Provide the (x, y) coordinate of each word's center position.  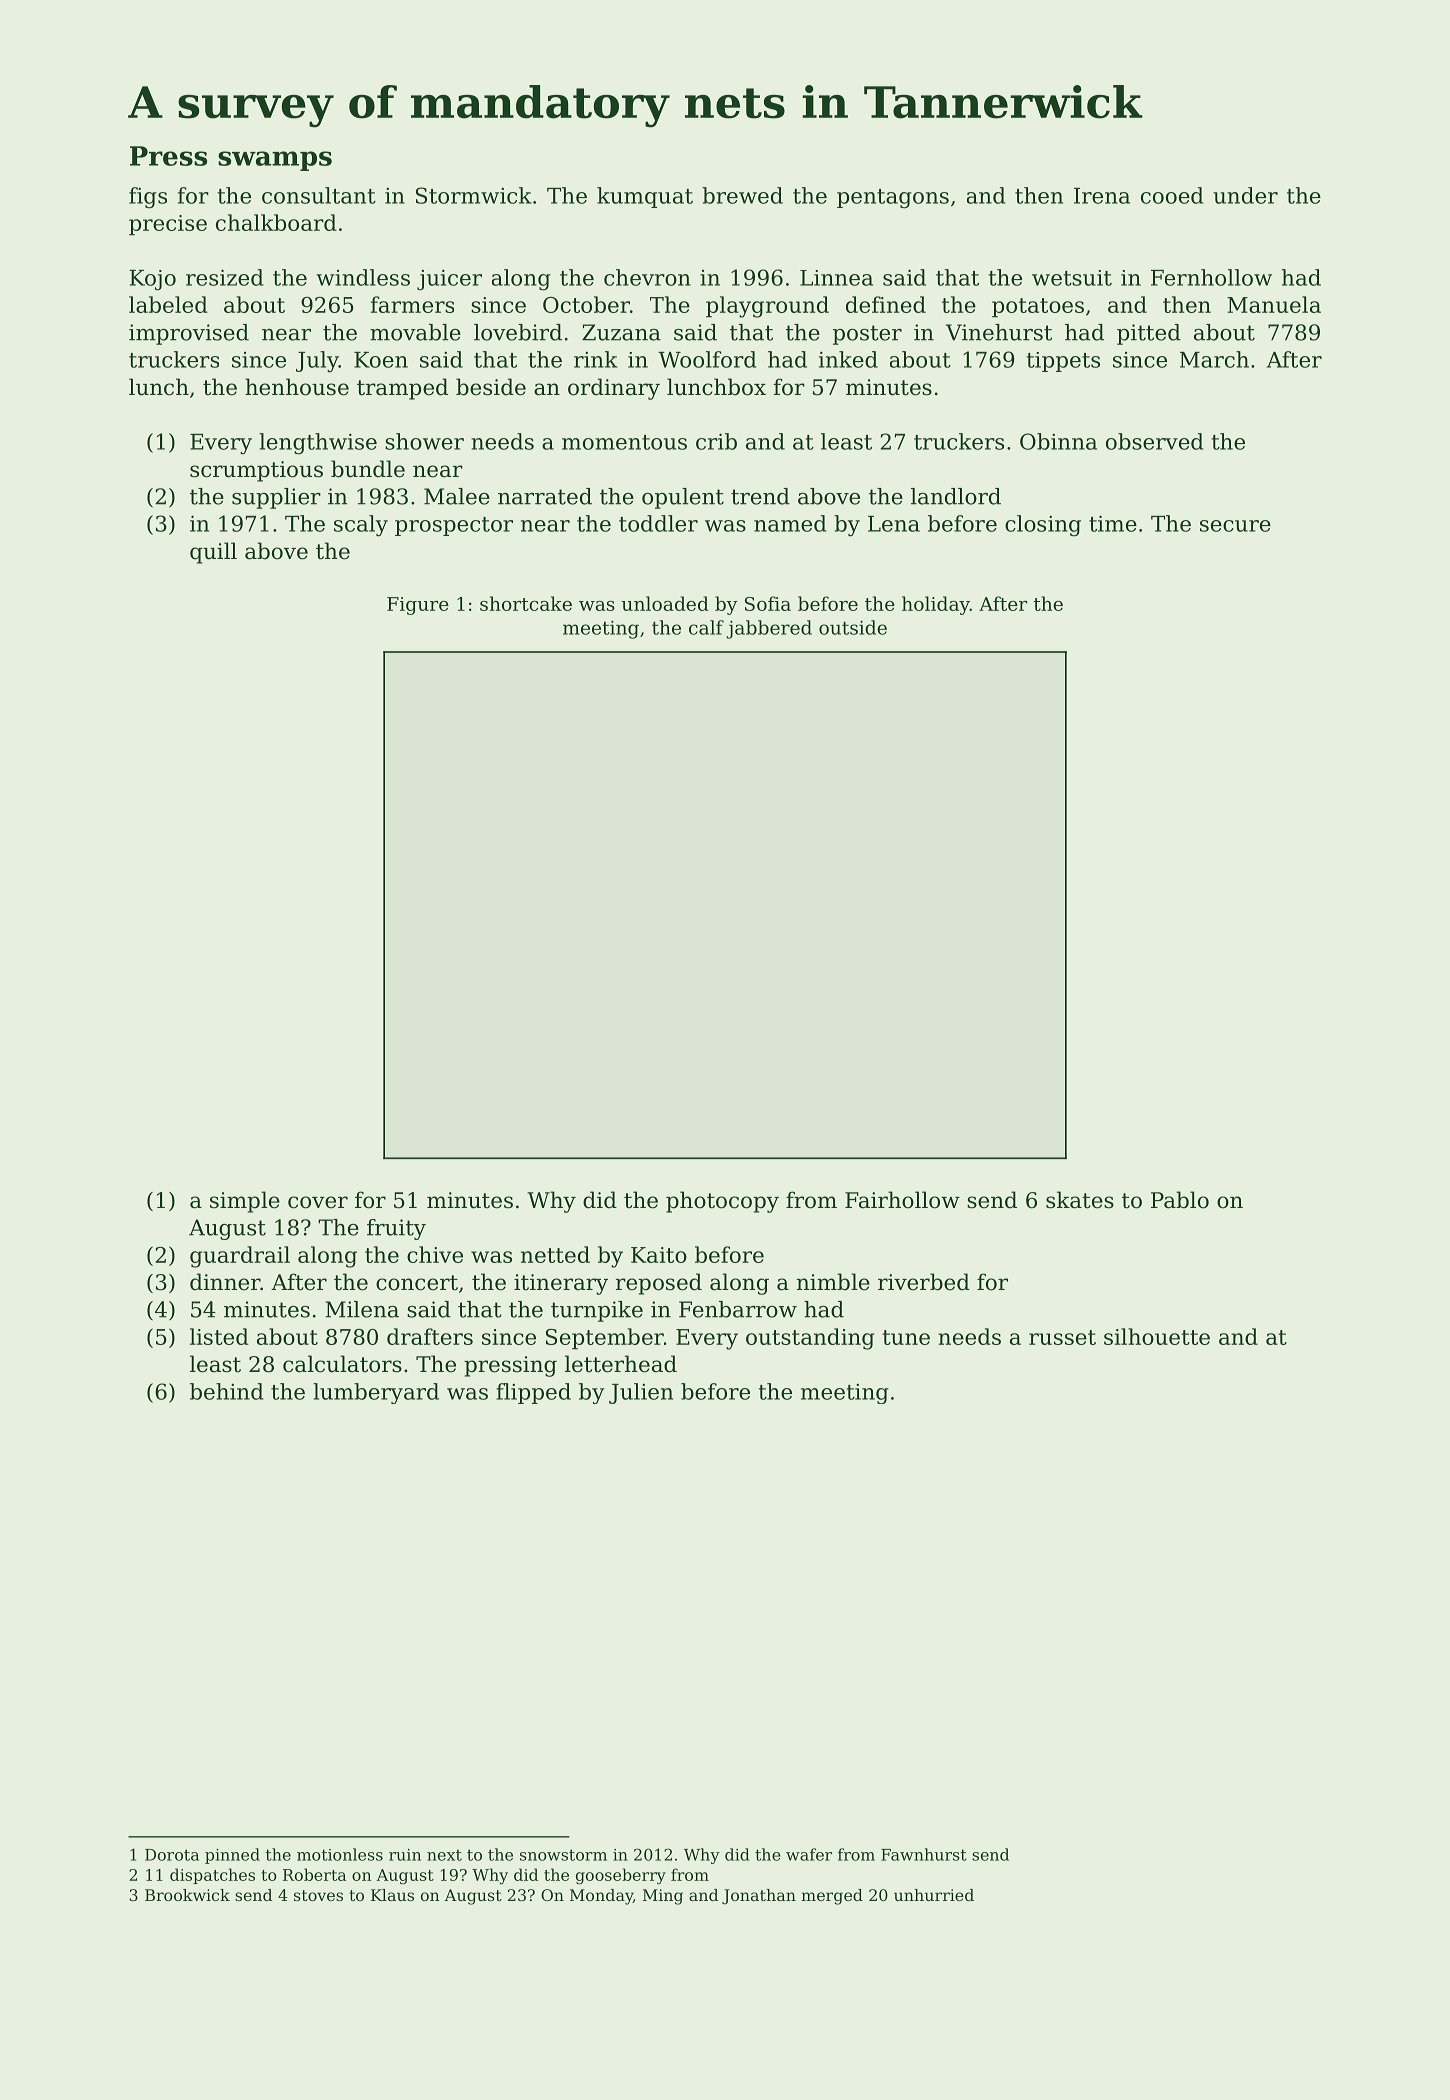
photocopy (722, 1202)
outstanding (810, 1339)
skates (1080, 1200)
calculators (342, 1364)
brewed (742, 195)
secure (1235, 526)
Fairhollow (902, 1200)
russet (1062, 1337)
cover (318, 1202)
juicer (449, 279)
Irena (1102, 196)
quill (213, 553)
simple (245, 1202)
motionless (340, 1854)
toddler (658, 523)
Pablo (1180, 1200)
